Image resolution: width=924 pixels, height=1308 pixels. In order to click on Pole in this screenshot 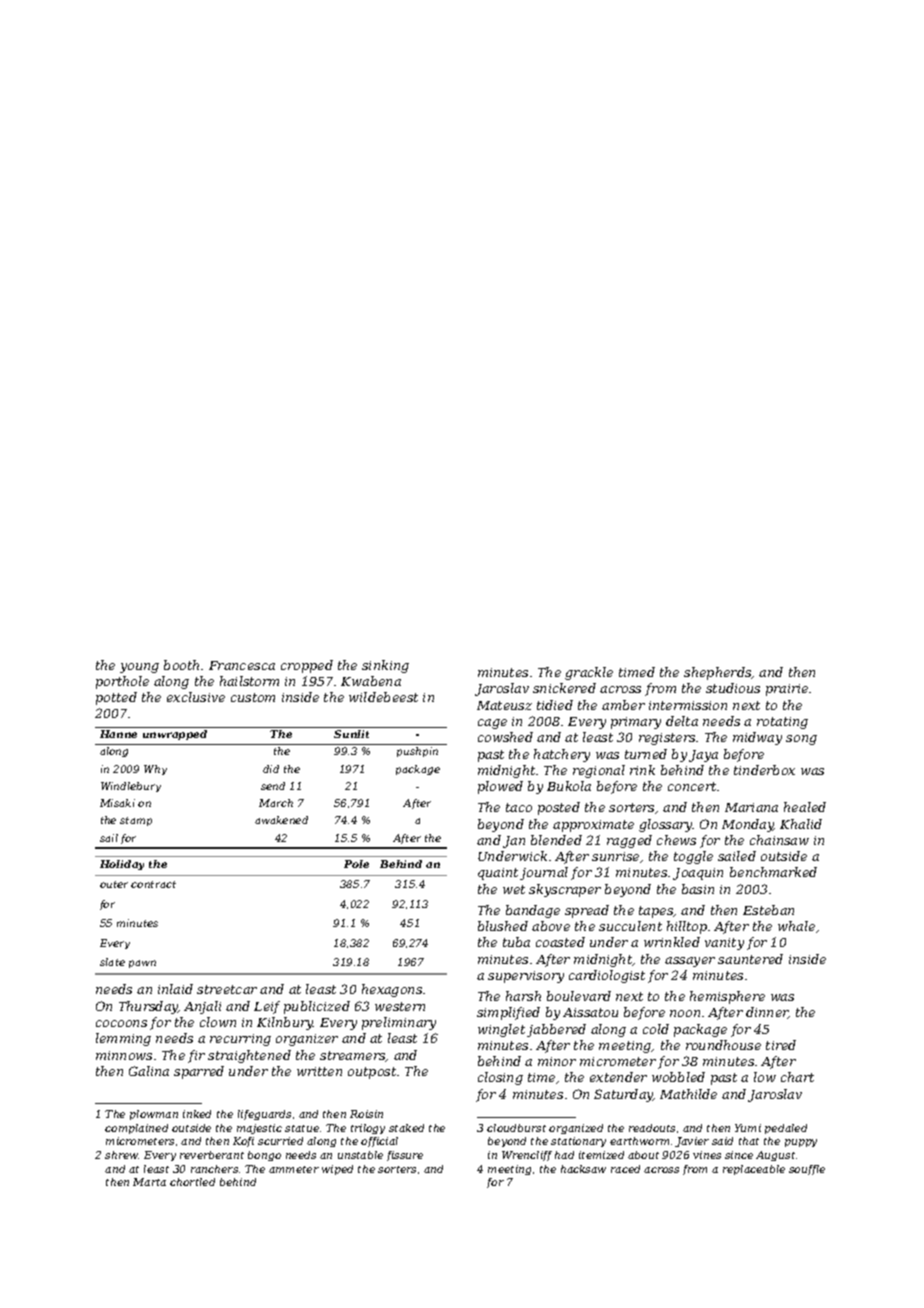, I will do `click(356, 864)`.
